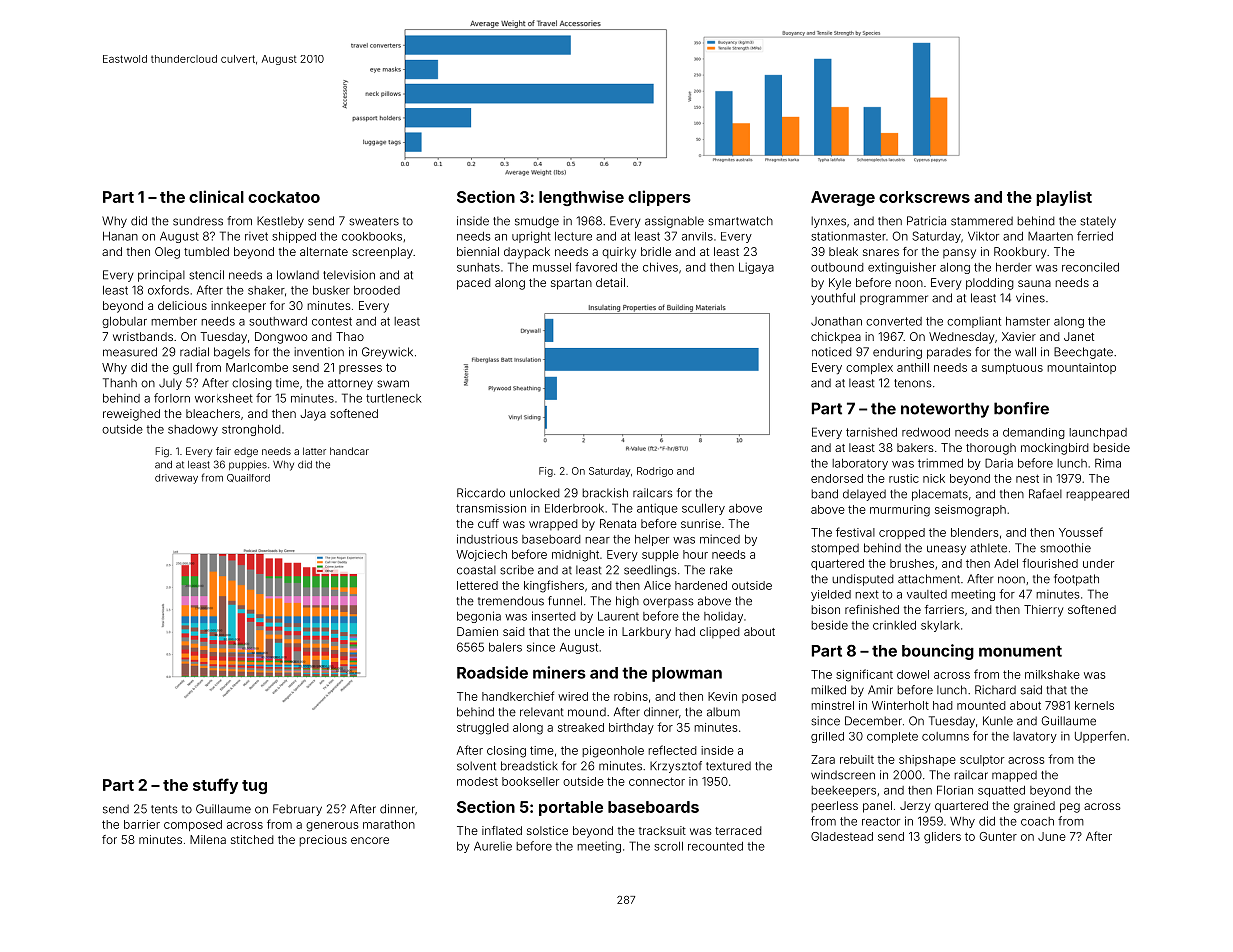 This screenshot has width=1233, height=952. I want to click on programmer, so click(894, 300).
